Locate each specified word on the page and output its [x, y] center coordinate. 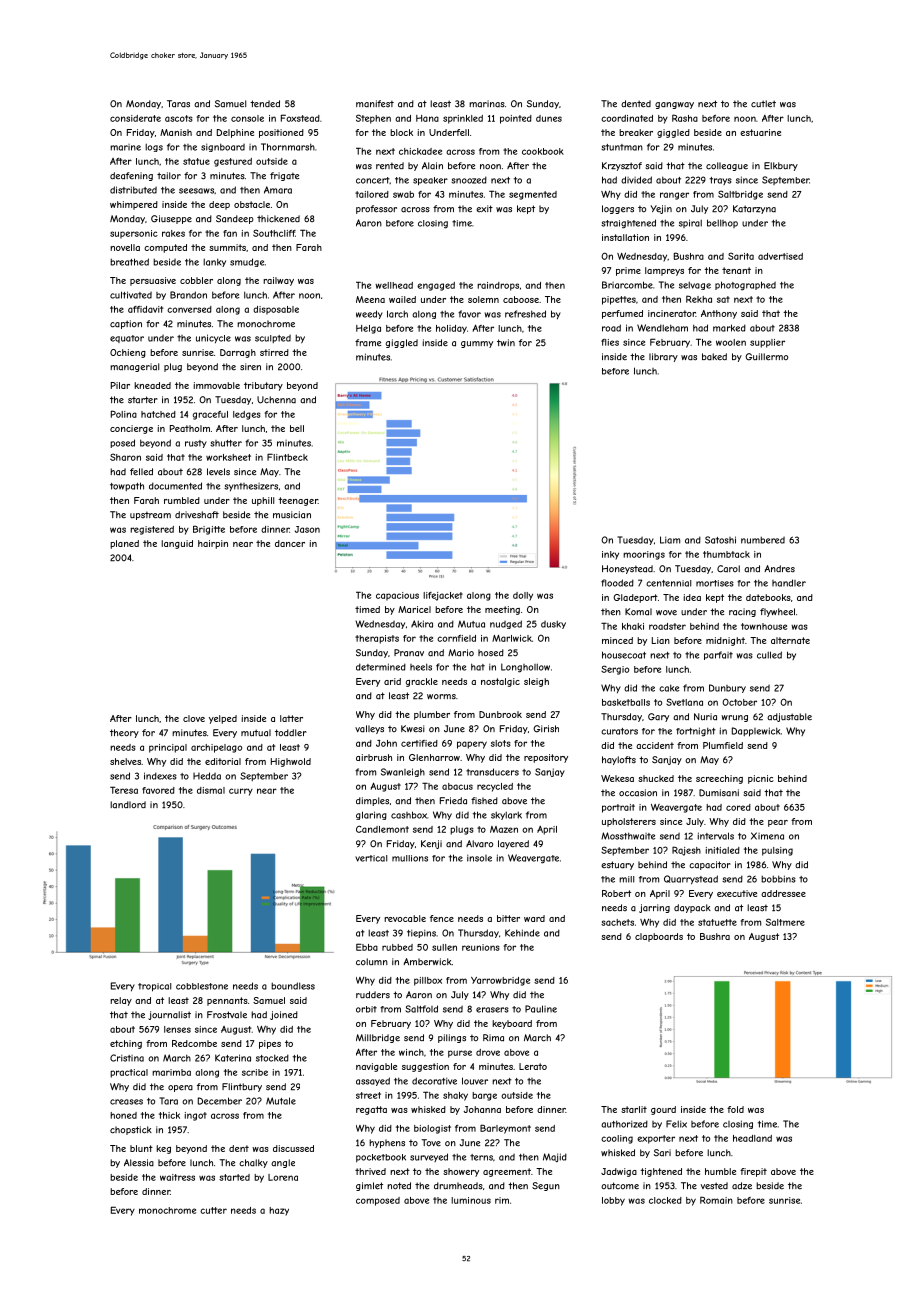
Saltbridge [740, 195]
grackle [422, 682]
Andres [779, 569]
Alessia [139, 1163]
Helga [368, 329]
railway [278, 281]
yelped [223, 719]
